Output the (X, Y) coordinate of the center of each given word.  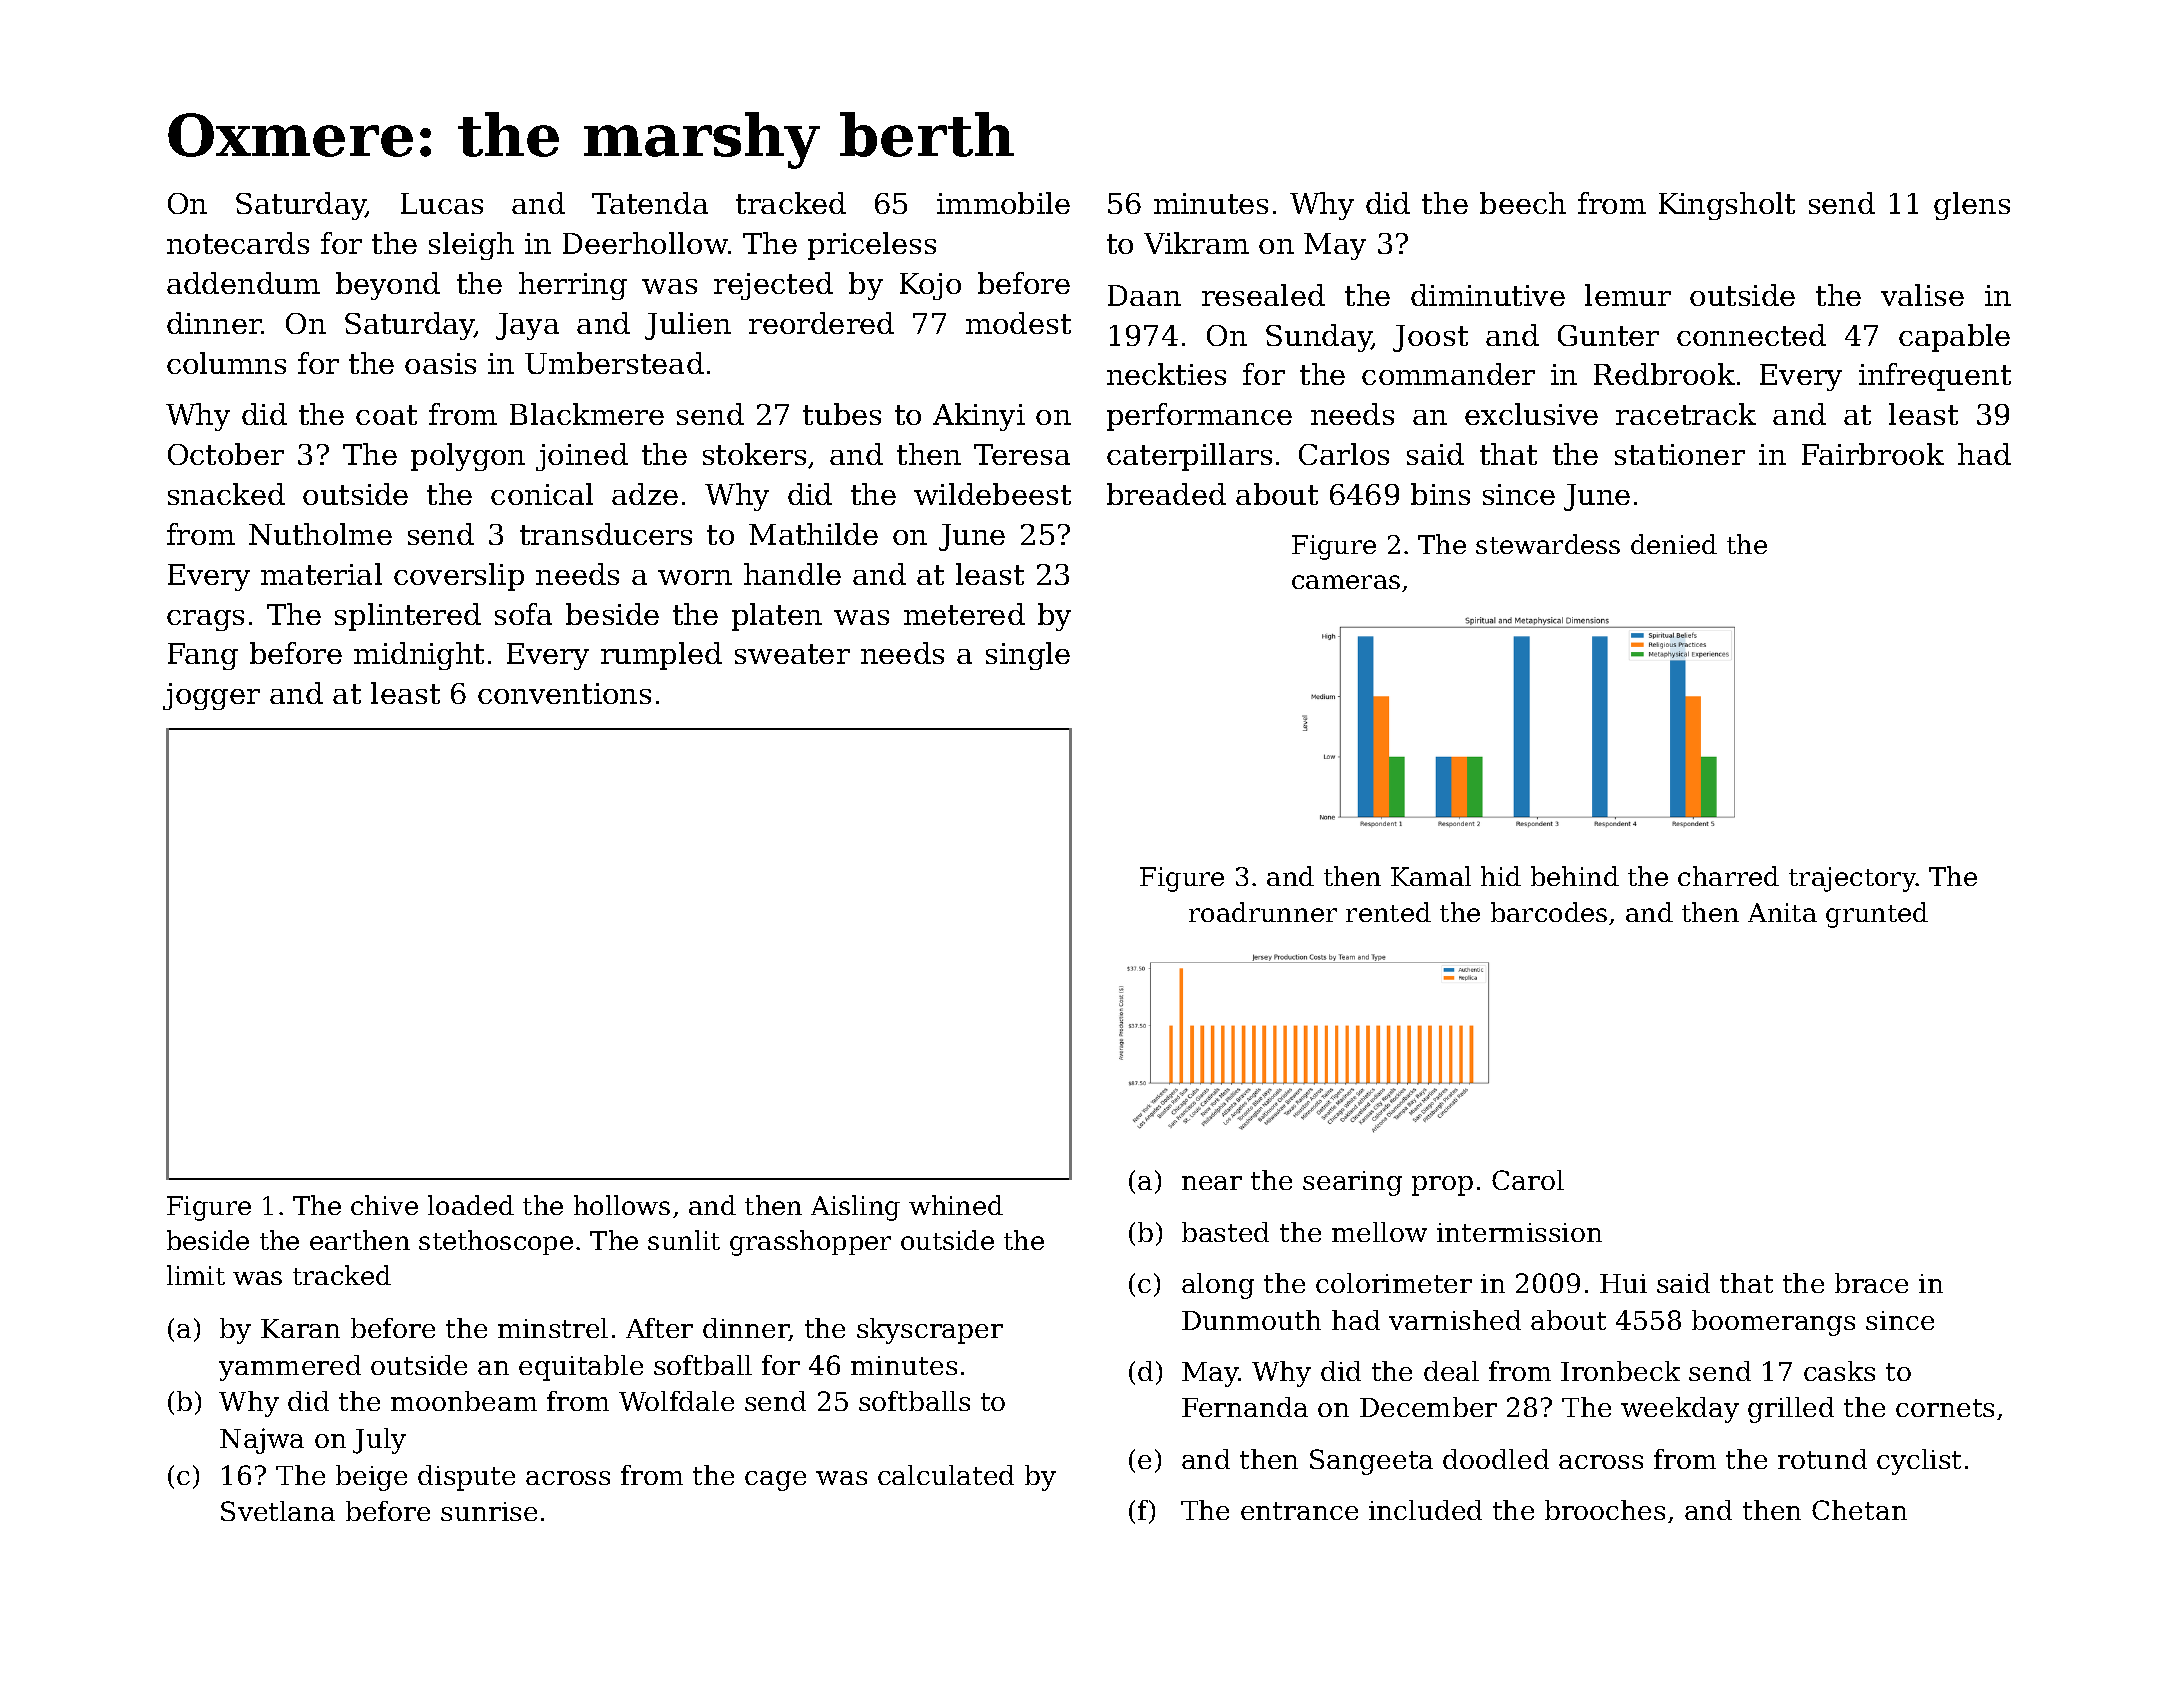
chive (384, 1205)
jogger (211, 696)
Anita (1782, 912)
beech (1523, 203)
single (1028, 656)
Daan (1144, 295)
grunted (1877, 915)
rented (1388, 912)
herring (573, 286)
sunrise (489, 1511)
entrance (1299, 1511)
